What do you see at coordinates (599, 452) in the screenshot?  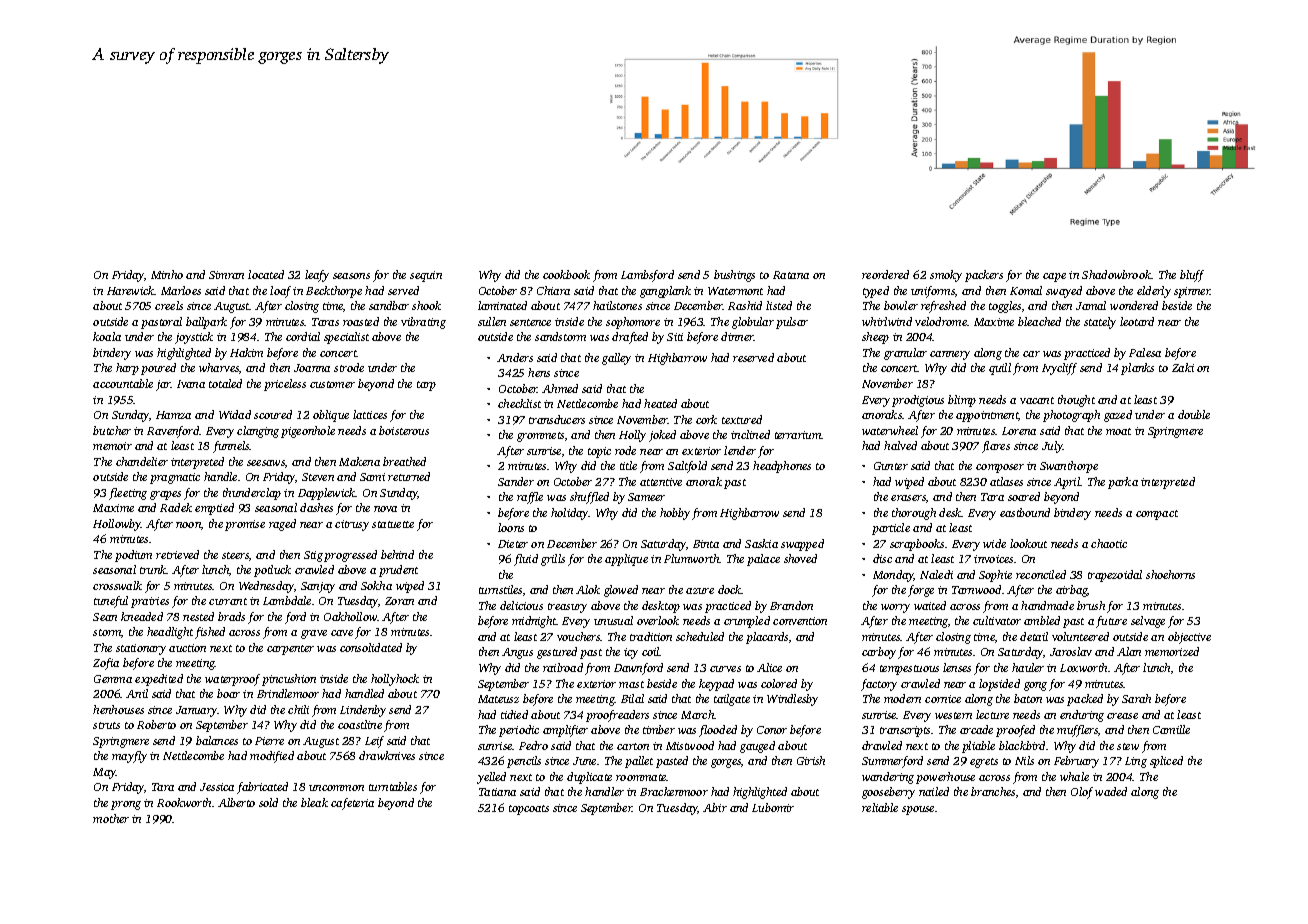 I see `topic` at bounding box center [599, 452].
